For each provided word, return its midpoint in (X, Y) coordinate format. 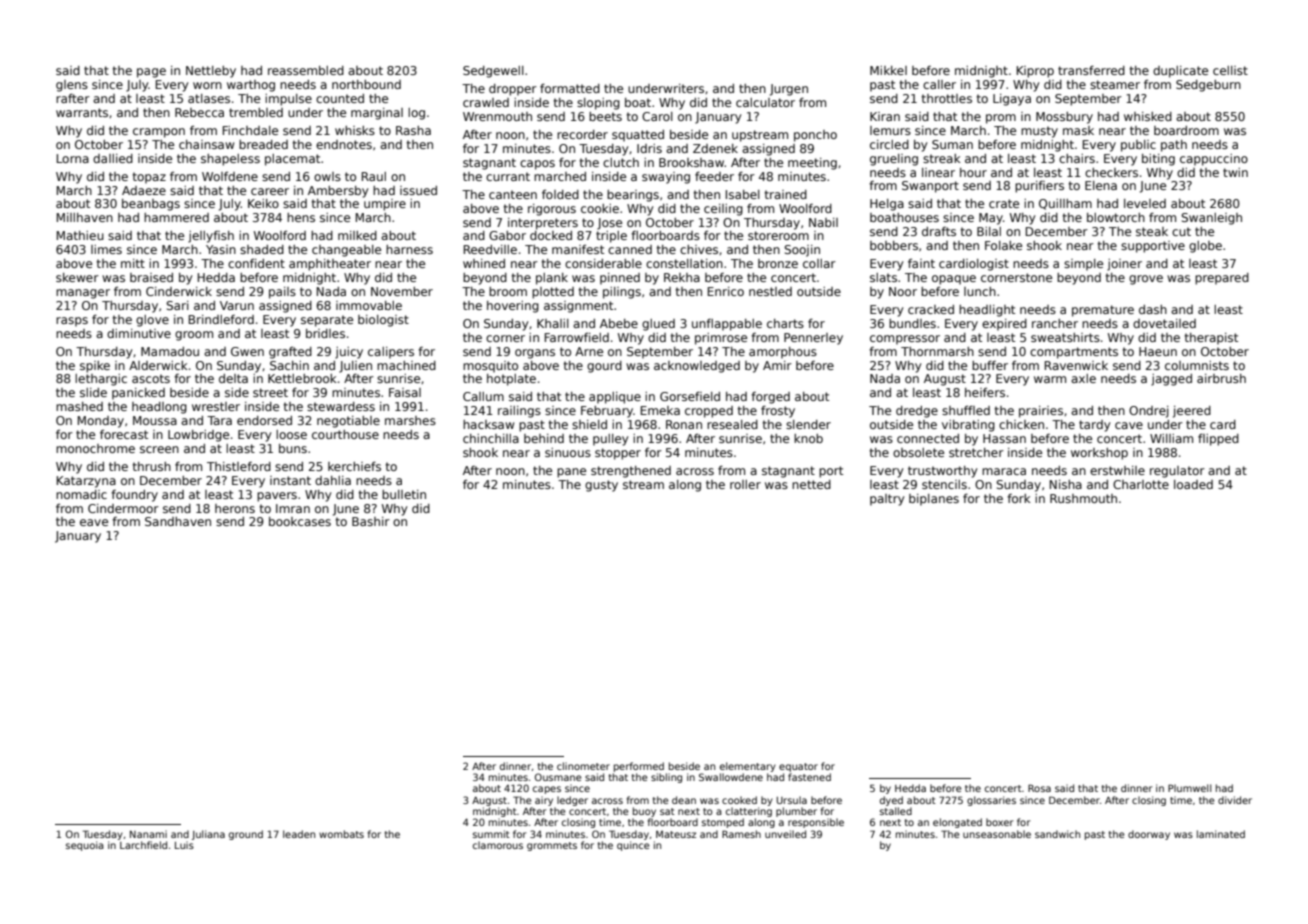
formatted (570, 88)
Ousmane (558, 777)
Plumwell (1190, 788)
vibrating (968, 426)
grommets (552, 846)
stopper (618, 454)
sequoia (85, 846)
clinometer (583, 766)
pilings (622, 293)
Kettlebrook (302, 378)
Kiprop (1035, 72)
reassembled (306, 70)
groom (194, 336)
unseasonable (997, 834)
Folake (1003, 245)
